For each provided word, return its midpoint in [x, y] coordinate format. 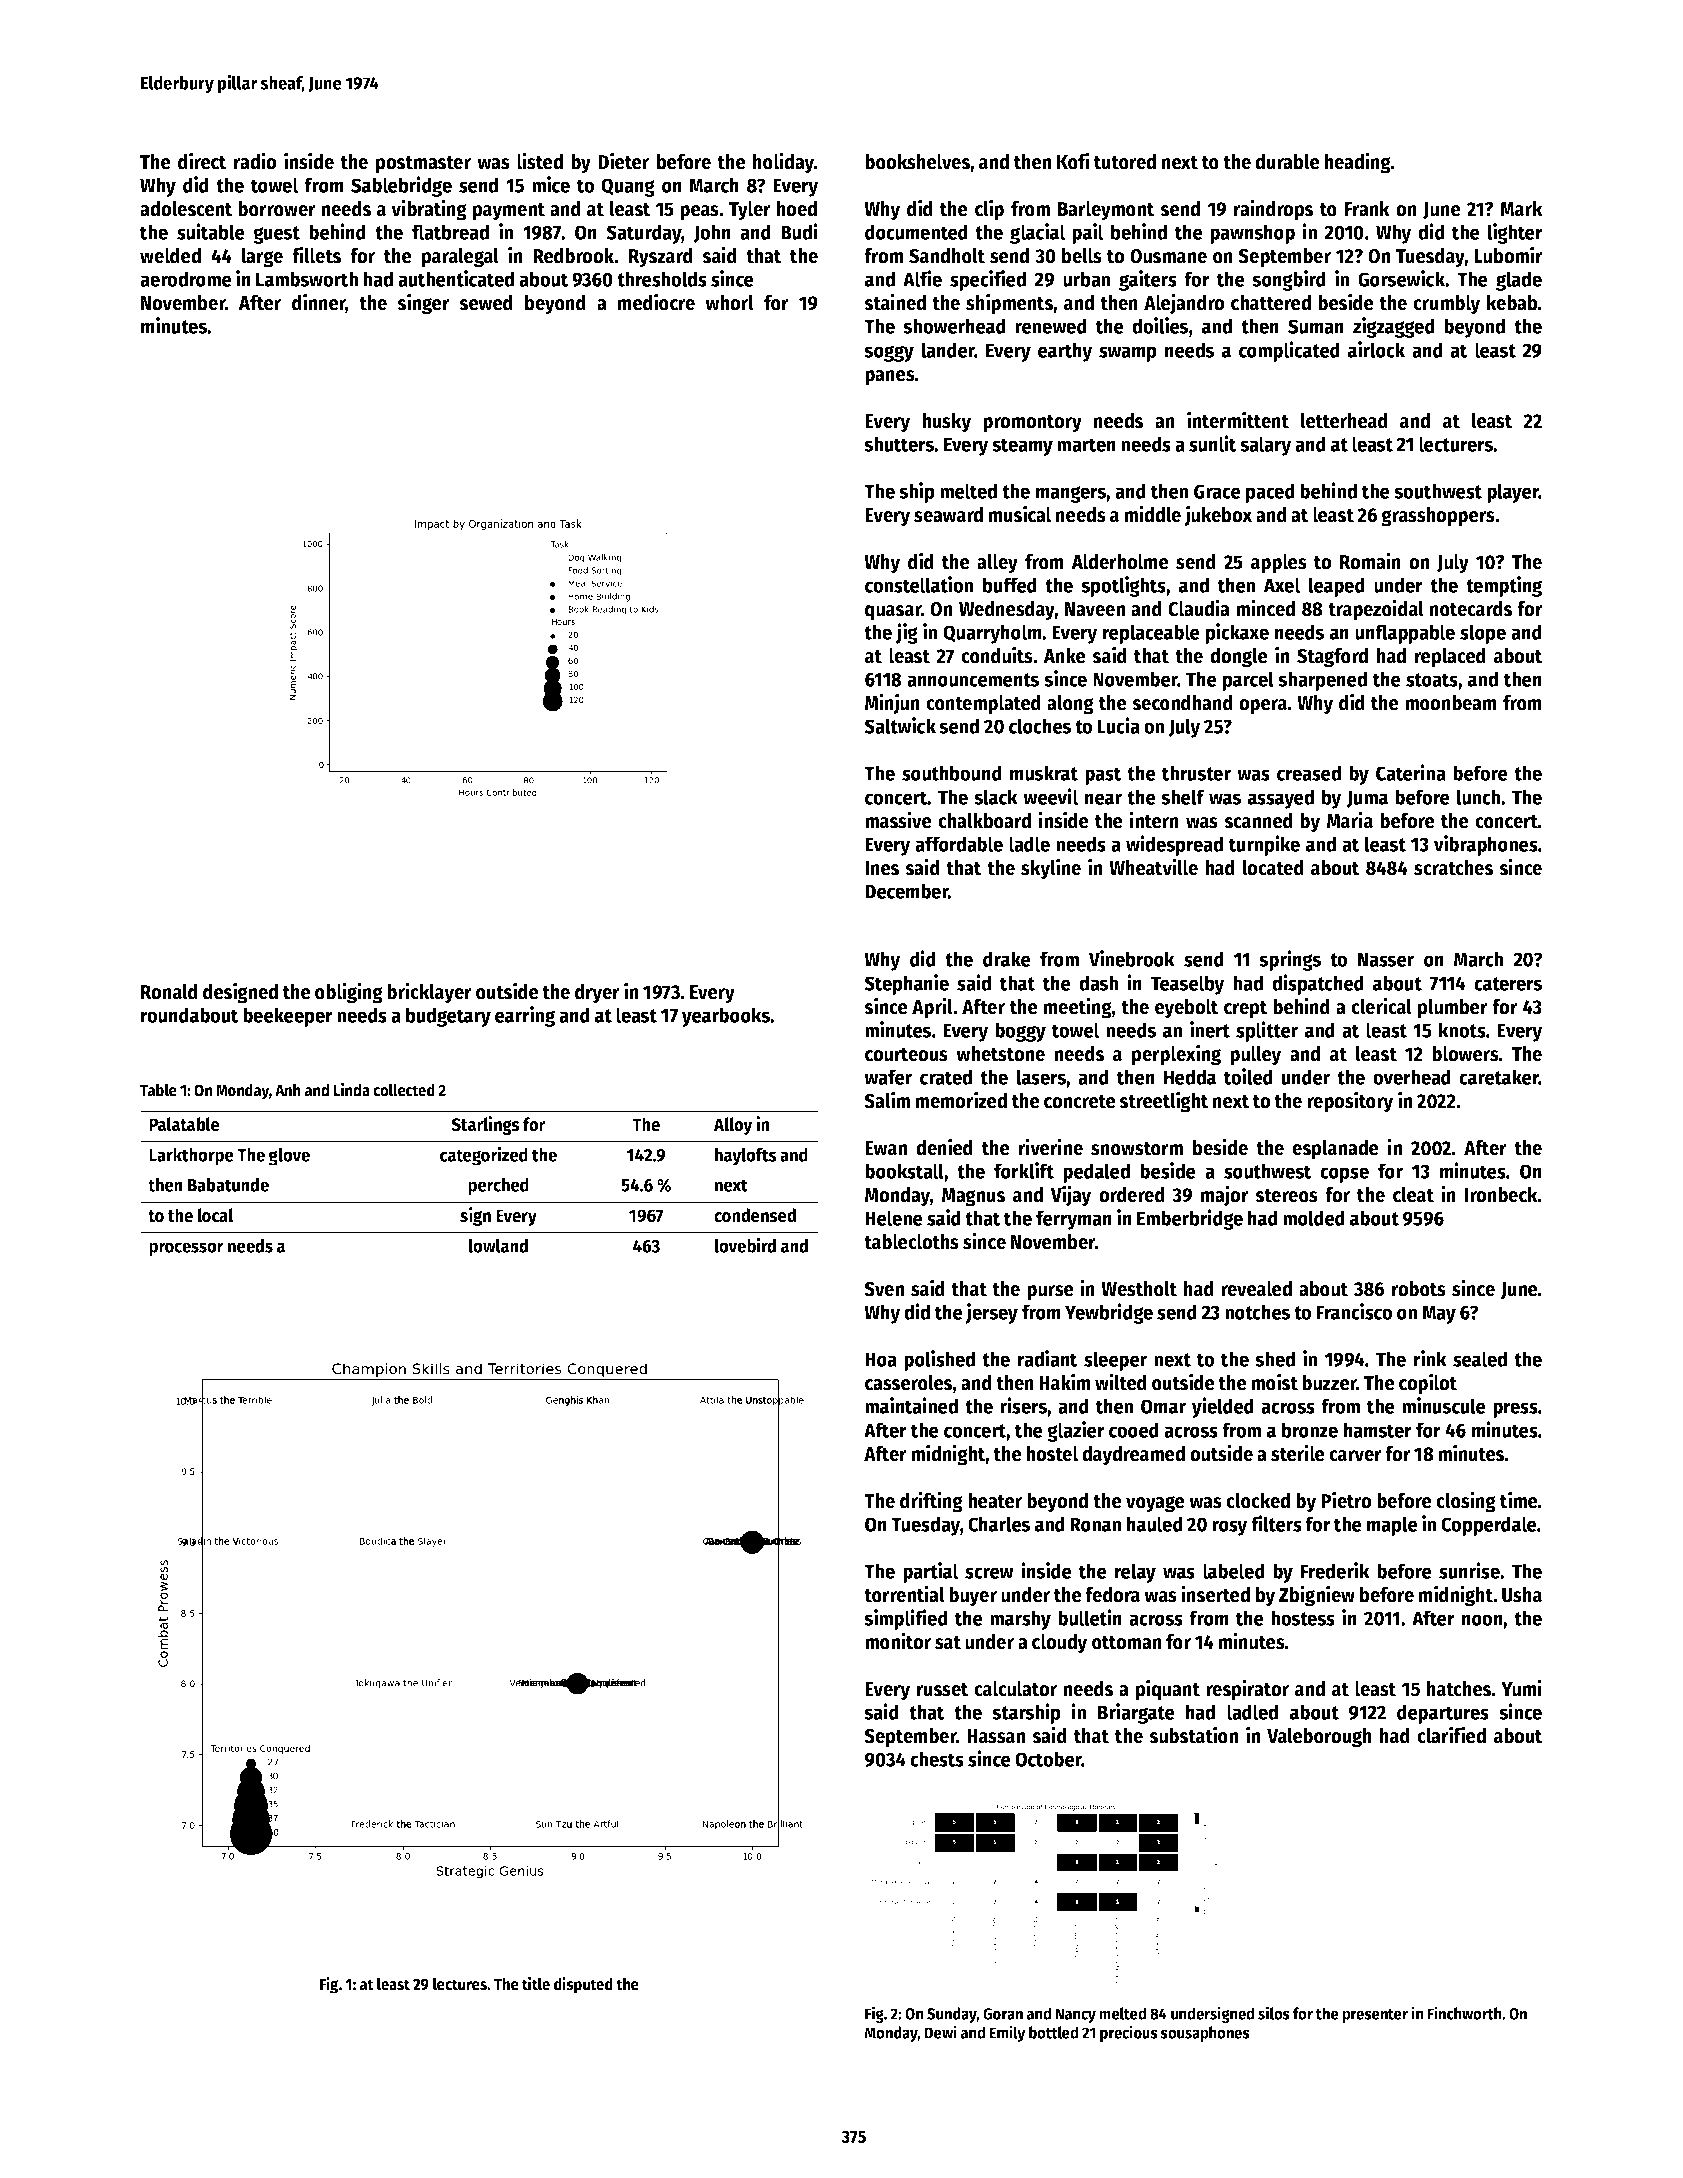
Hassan [996, 1736]
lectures [460, 1984]
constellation [919, 584]
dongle [1239, 658]
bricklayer [429, 993]
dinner [319, 303]
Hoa [881, 1359]
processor [186, 1249]
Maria [1350, 820]
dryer [597, 994]
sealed [1480, 1359]
